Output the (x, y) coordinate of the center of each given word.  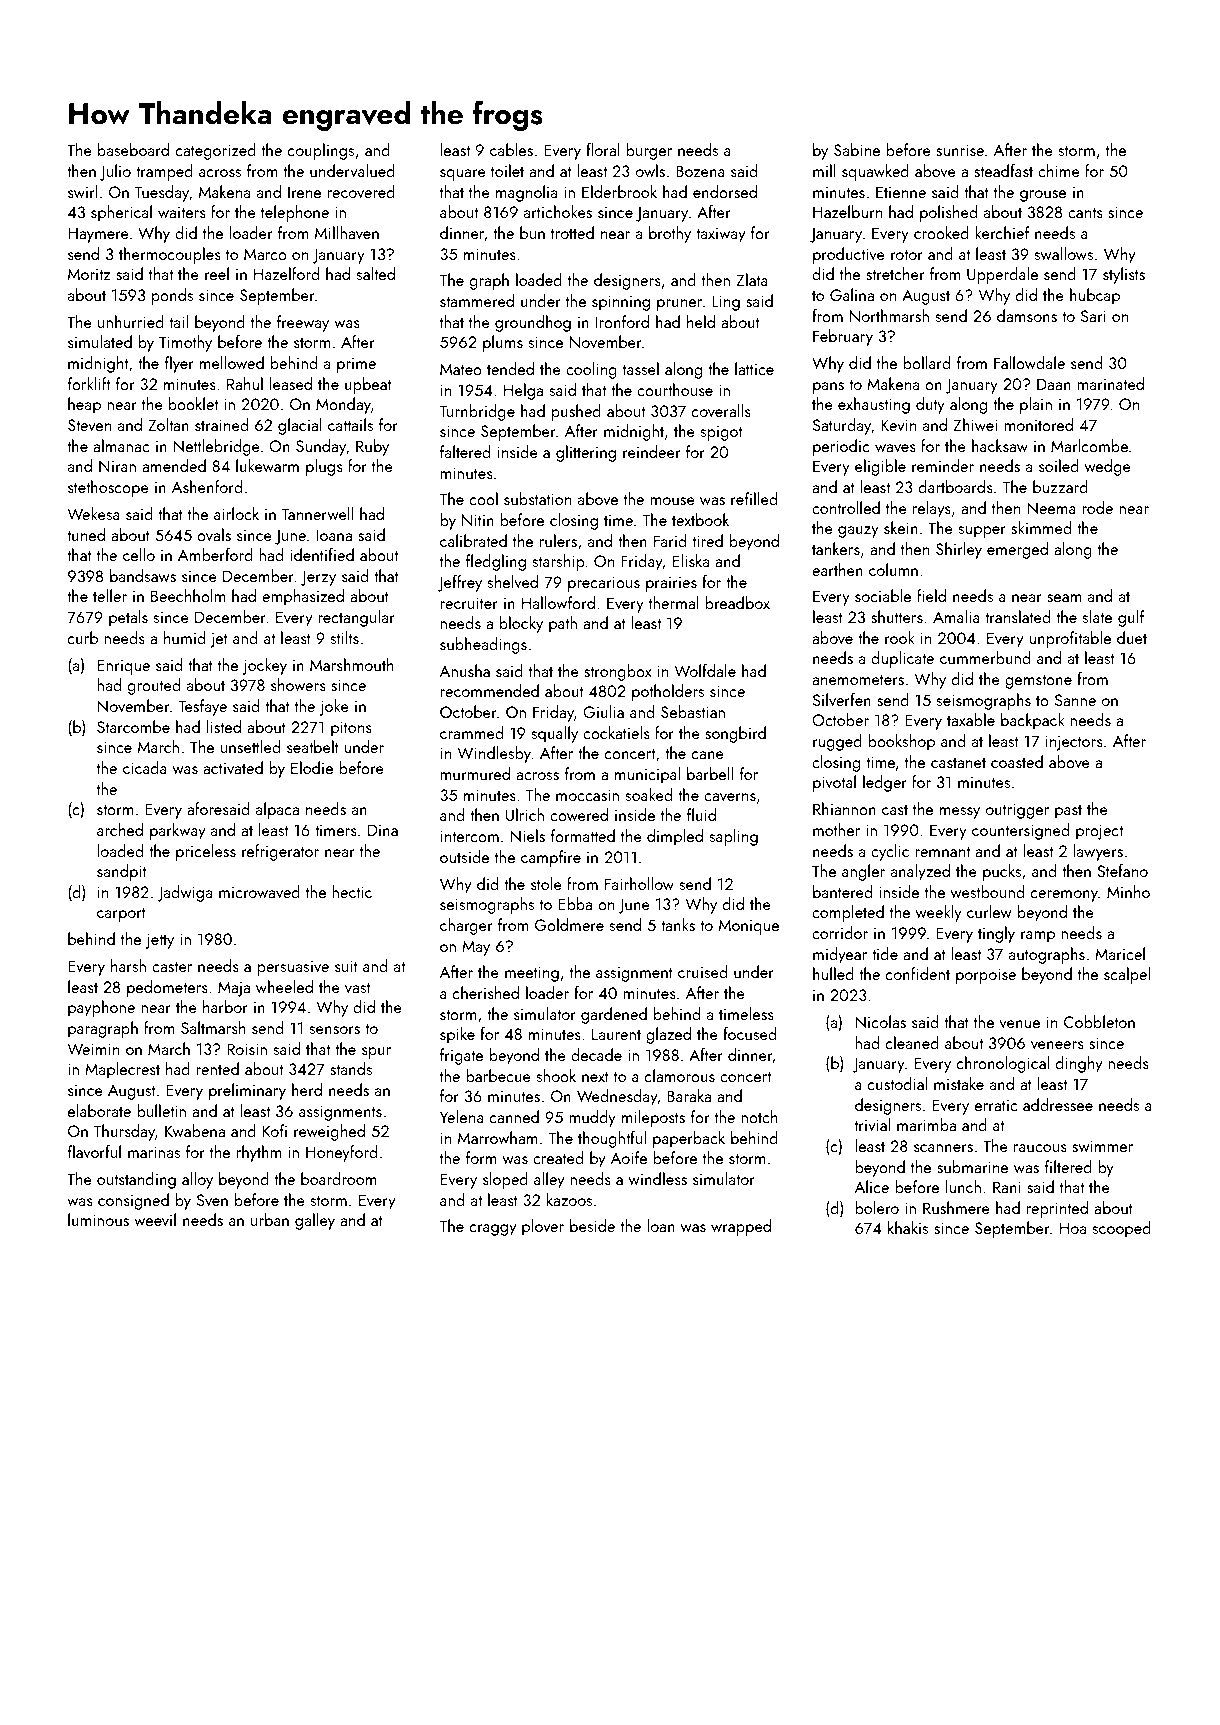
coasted (1017, 761)
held (701, 321)
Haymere (98, 235)
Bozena (700, 171)
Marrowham (498, 1137)
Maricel (1120, 953)
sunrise (960, 150)
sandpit (121, 872)
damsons (1027, 315)
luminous (98, 1219)
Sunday (321, 447)
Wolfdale (705, 670)
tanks (678, 924)
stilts (345, 637)
